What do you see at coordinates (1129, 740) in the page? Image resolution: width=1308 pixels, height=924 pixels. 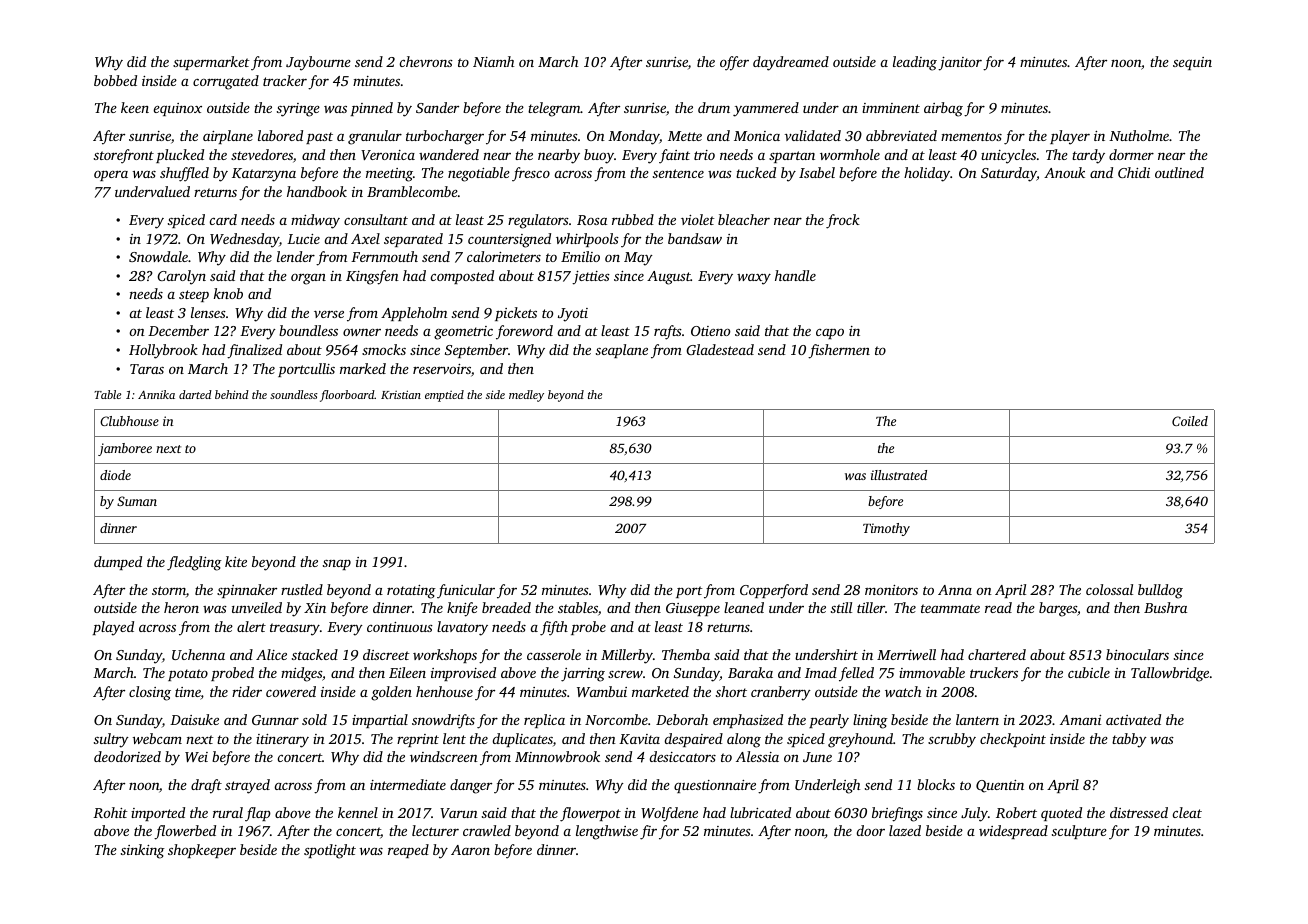 I see `tabby` at bounding box center [1129, 740].
